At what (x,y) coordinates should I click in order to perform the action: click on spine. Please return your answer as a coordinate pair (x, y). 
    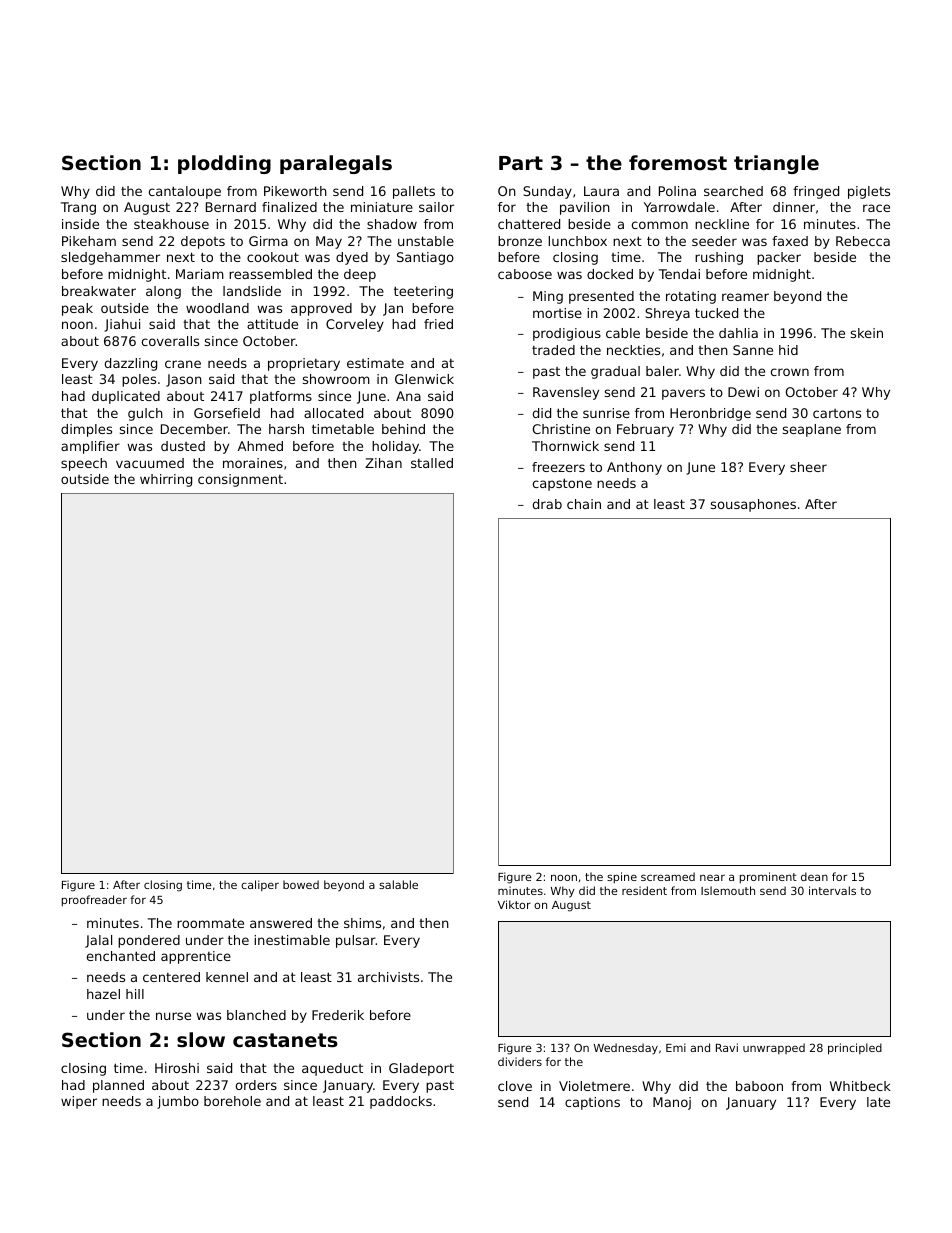
    Looking at the image, I should click on (622, 878).
